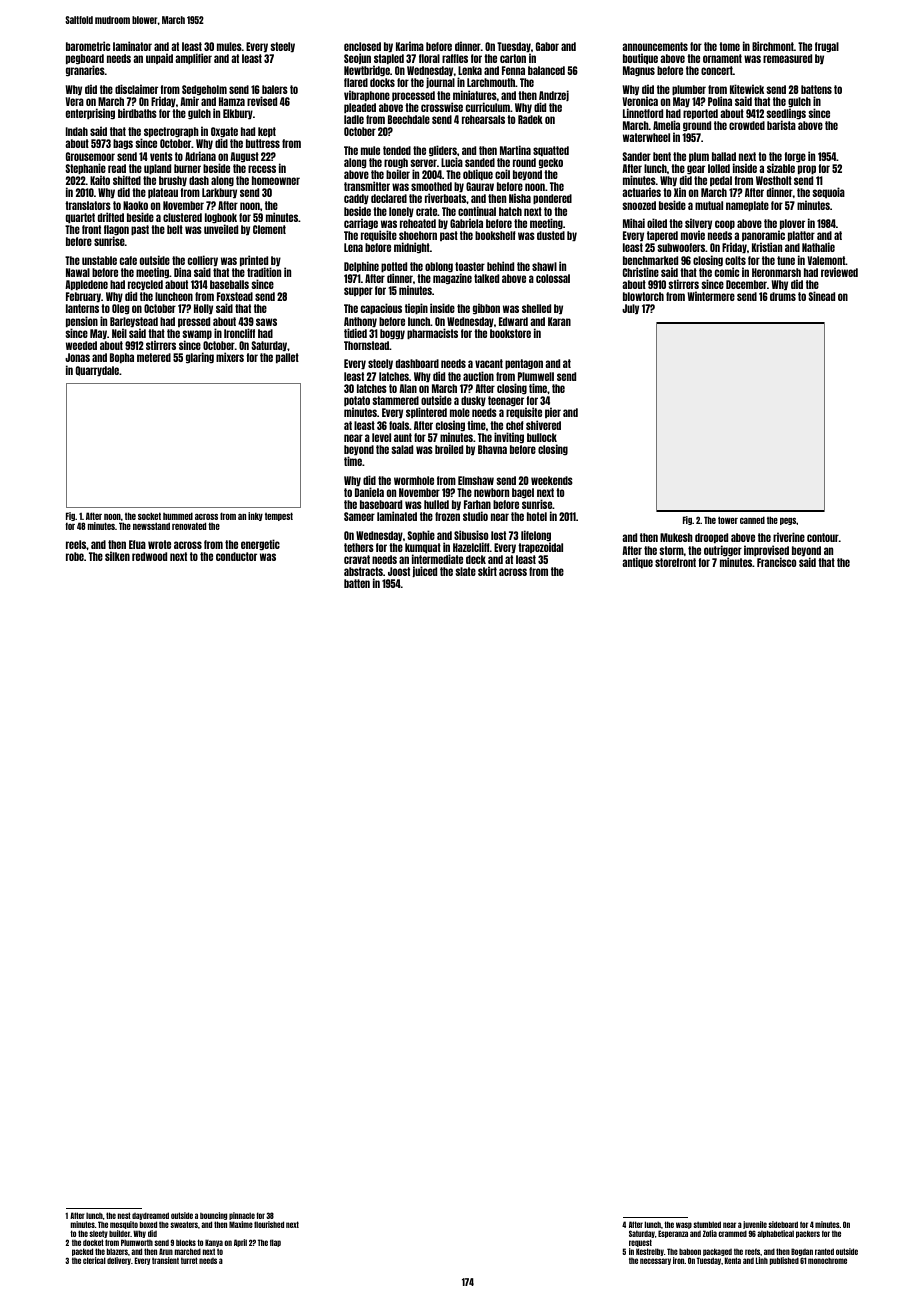  Describe the element at coordinates (275, 1243) in the screenshot. I see `flap` at that location.
